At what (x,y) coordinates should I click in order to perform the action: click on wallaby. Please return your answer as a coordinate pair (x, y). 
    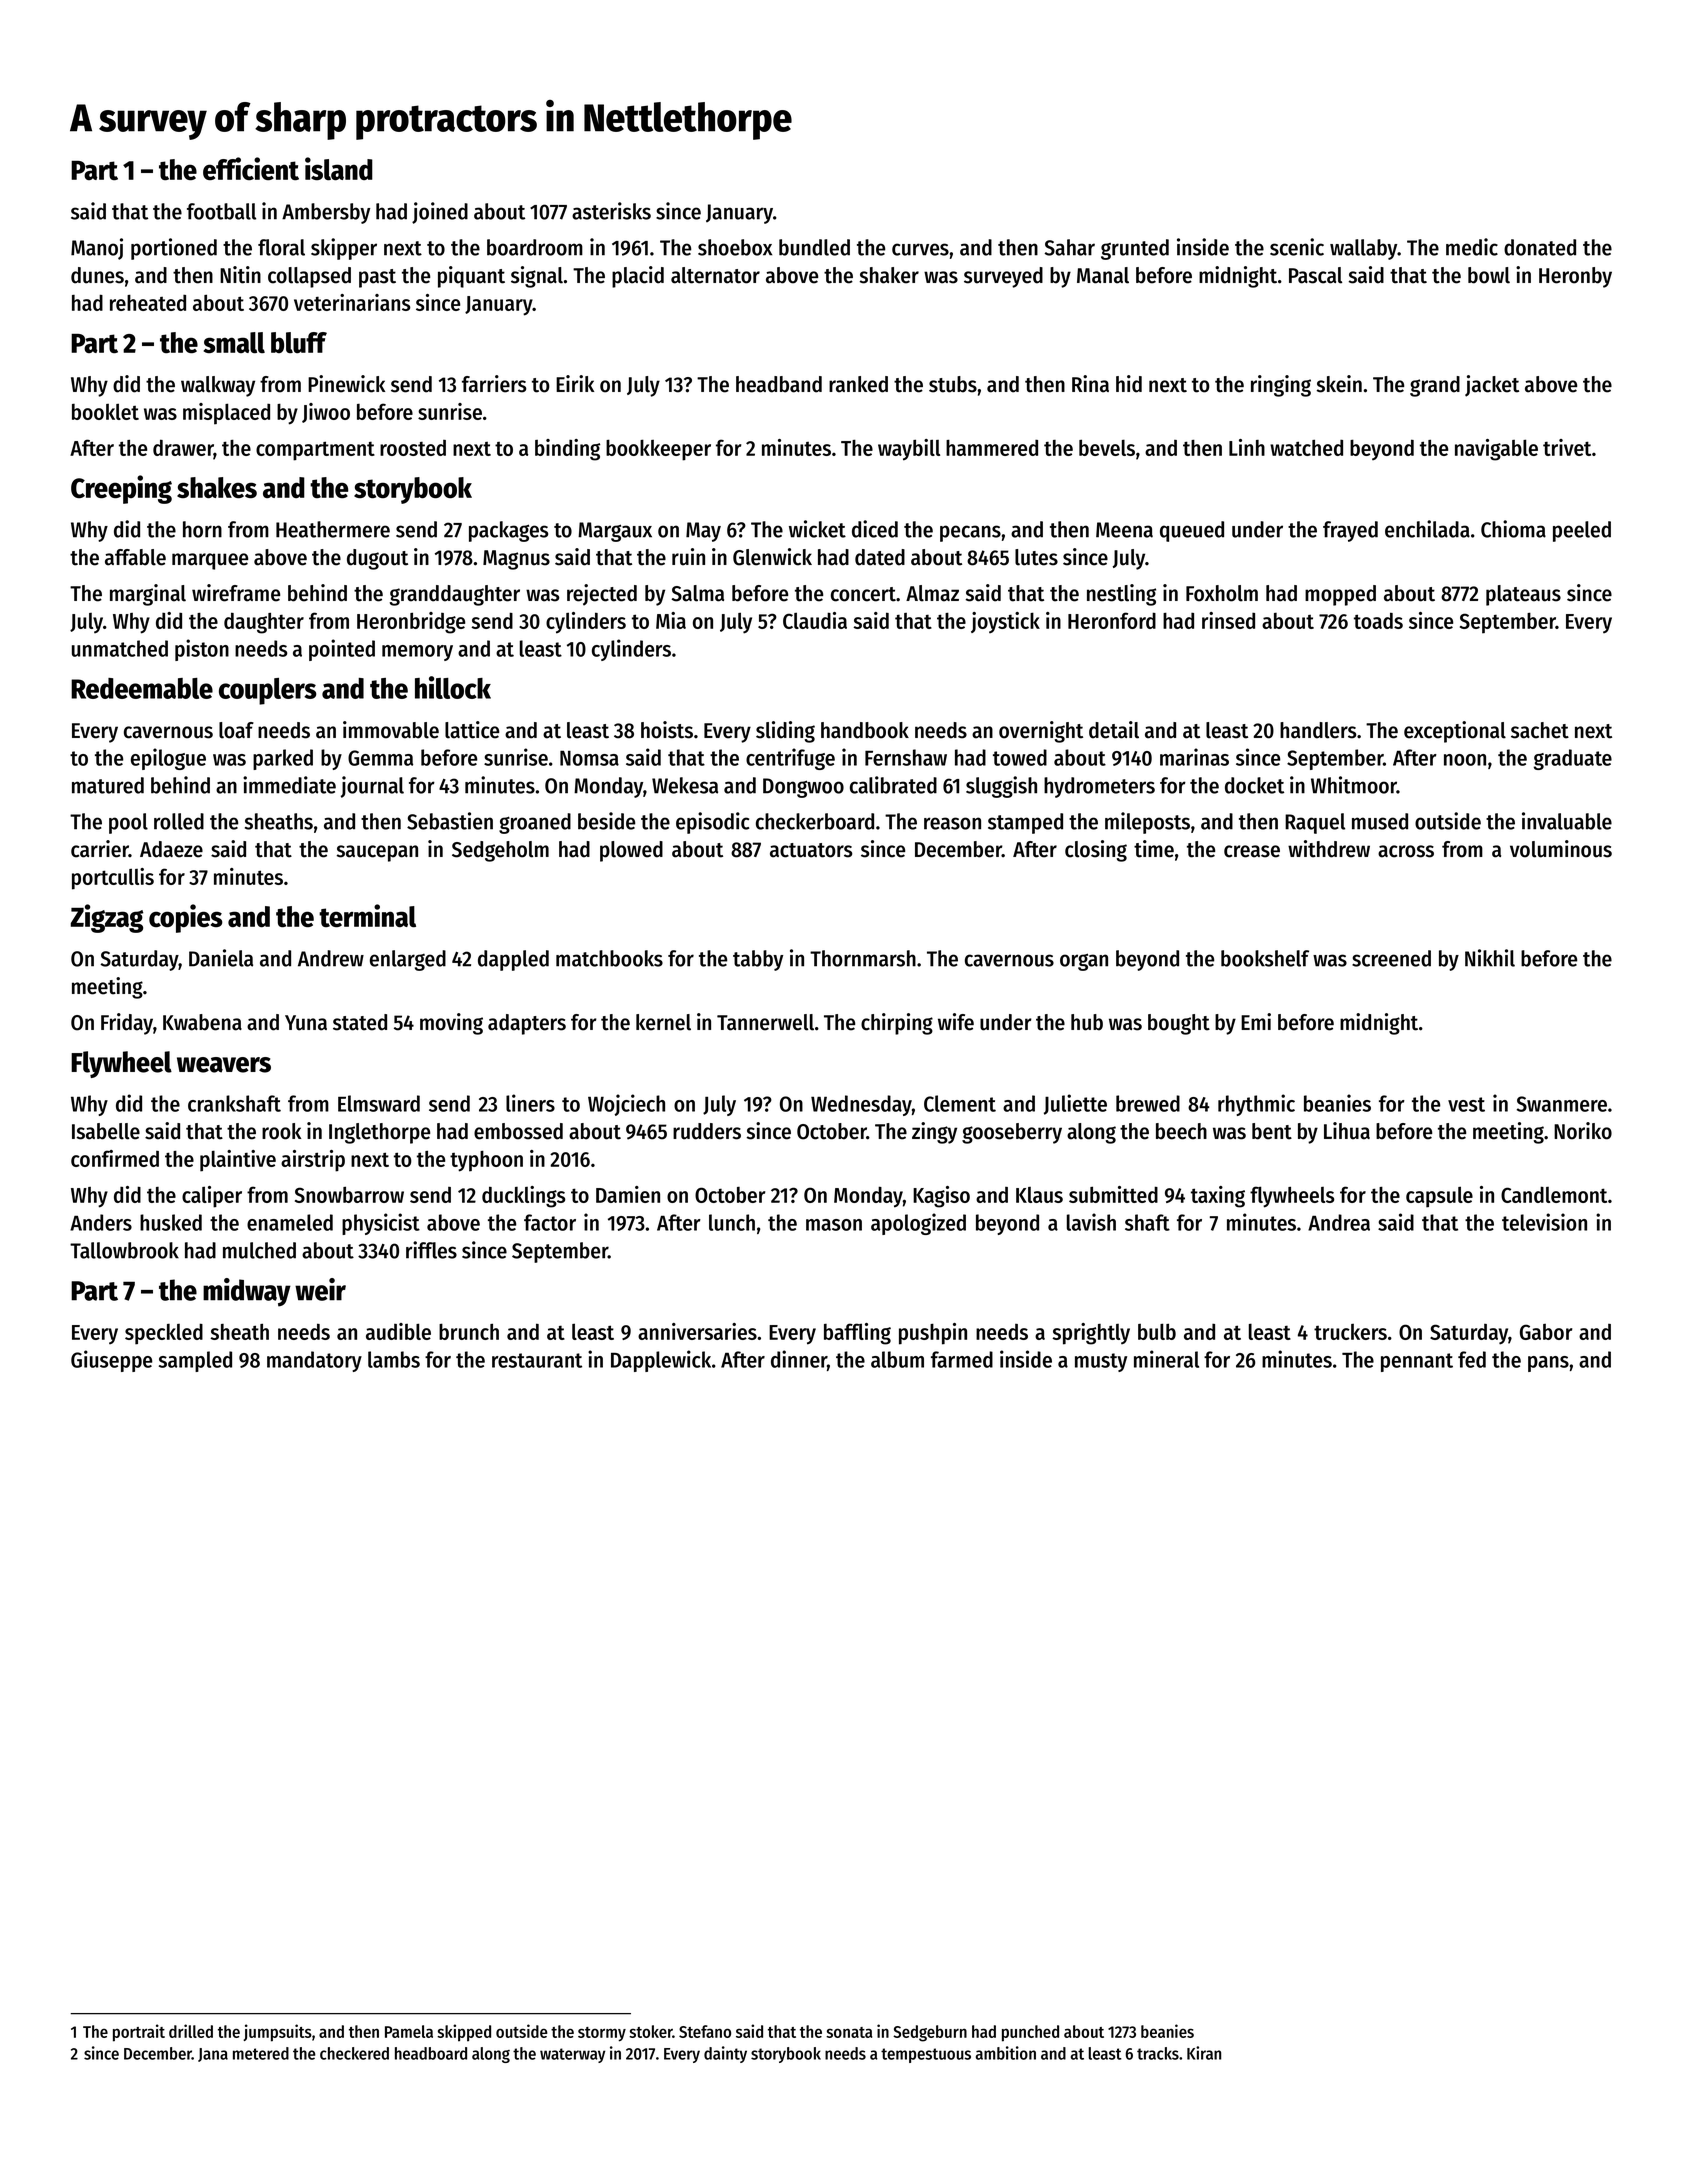
    Looking at the image, I should click on (1364, 249).
